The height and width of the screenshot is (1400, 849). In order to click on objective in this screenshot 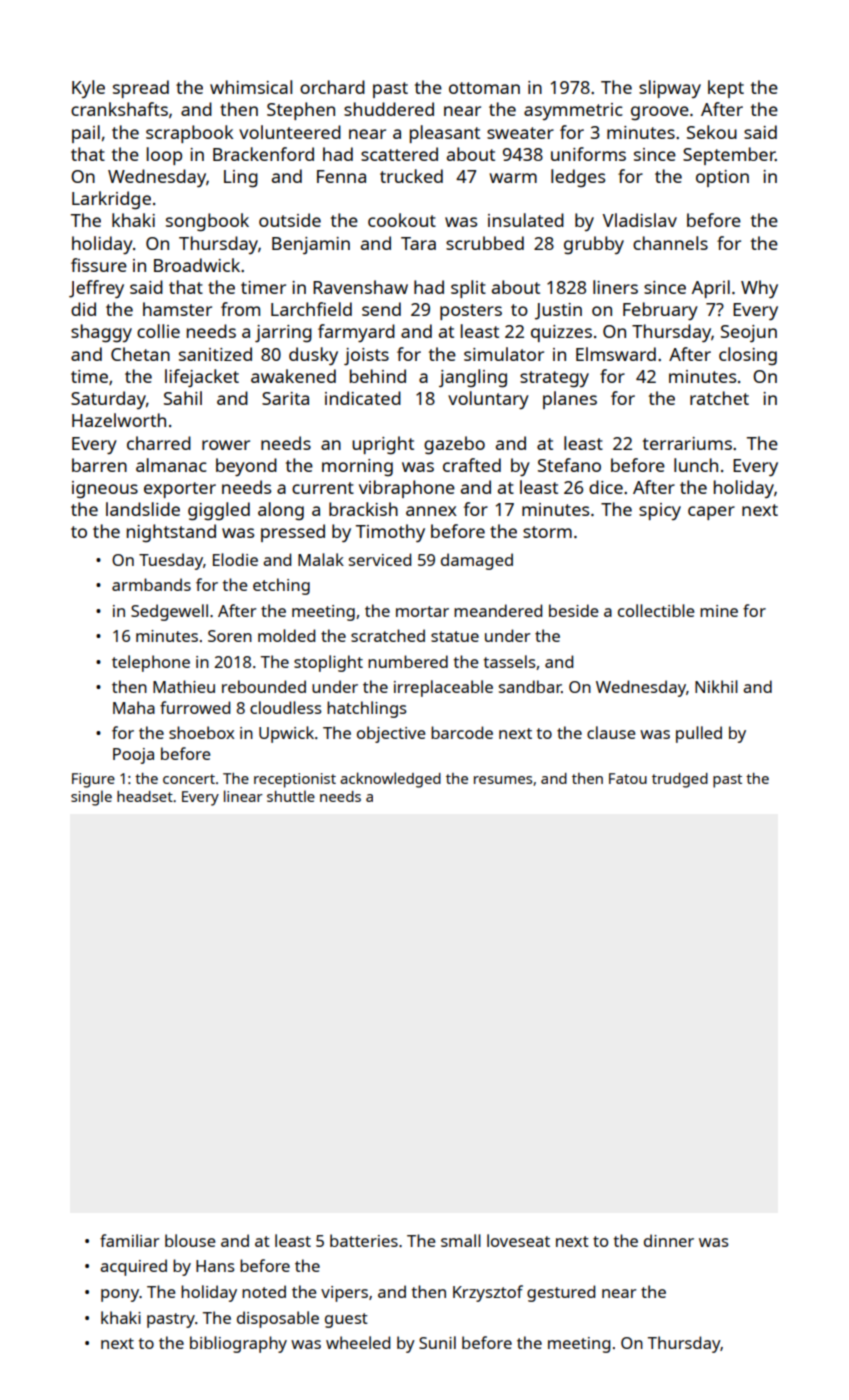, I will do `click(391, 734)`.
